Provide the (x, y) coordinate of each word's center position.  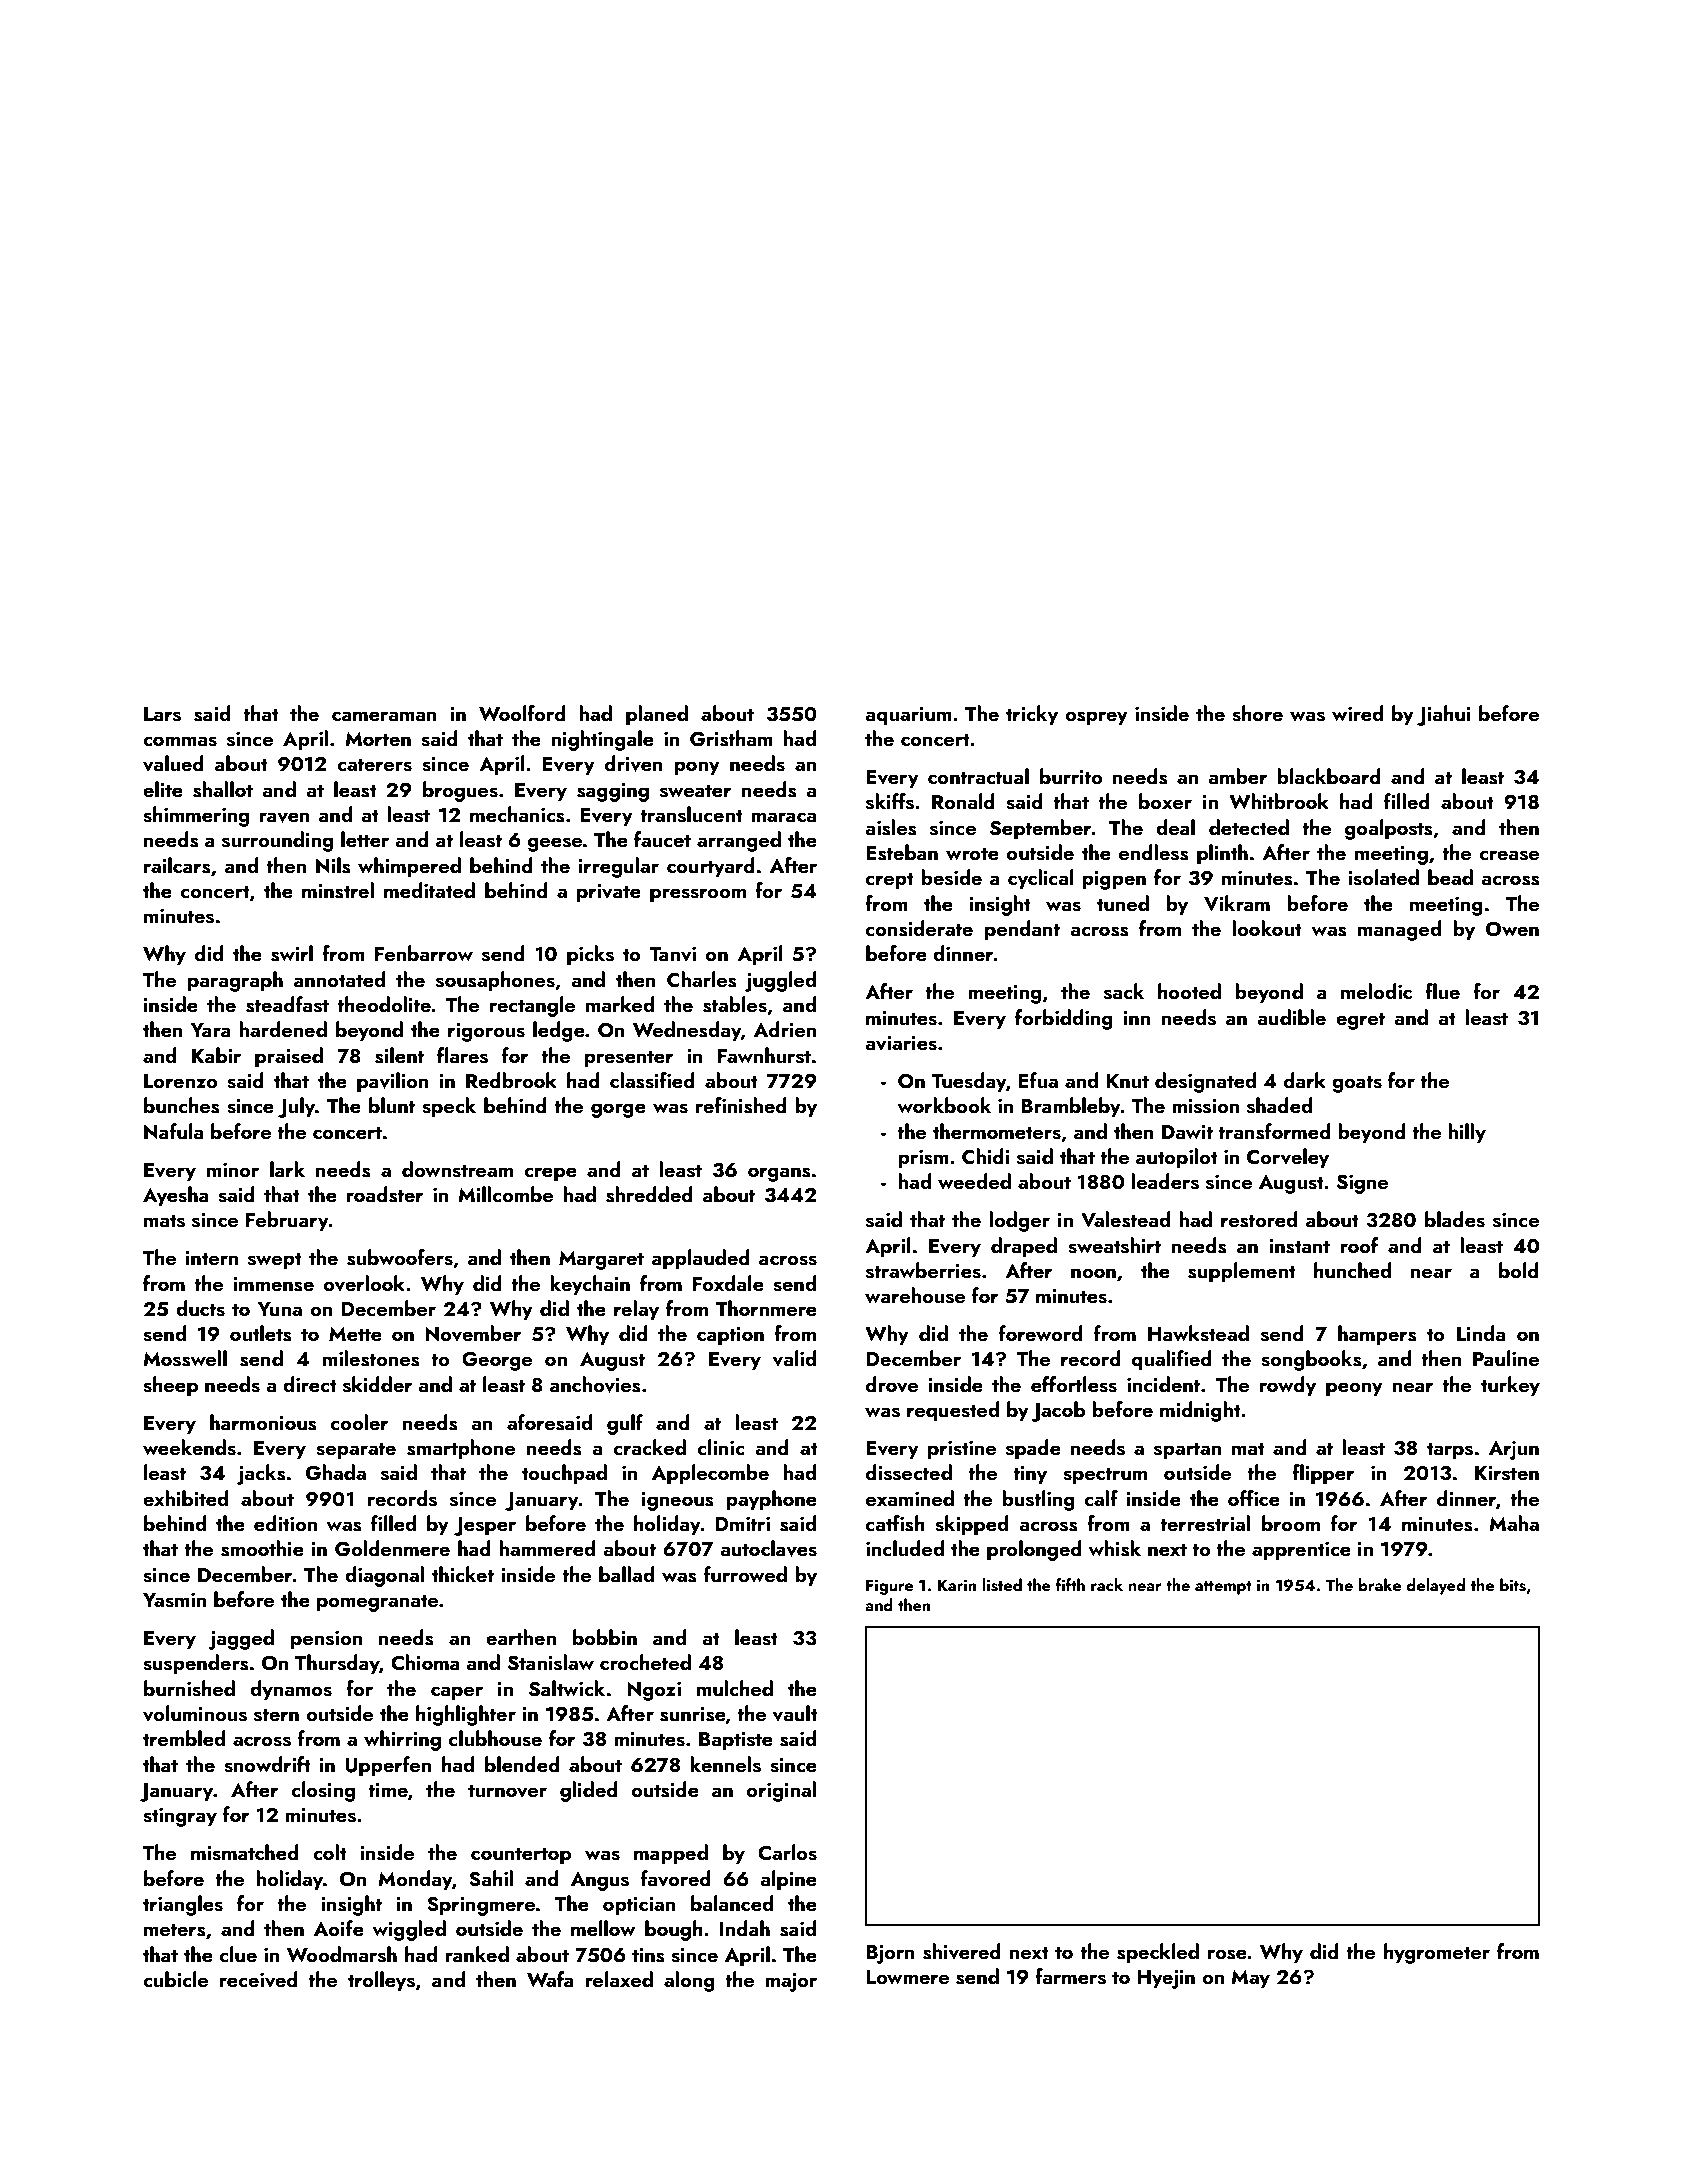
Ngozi (654, 1691)
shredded (649, 1194)
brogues (460, 791)
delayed (1436, 1586)
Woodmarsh (342, 1954)
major (791, 1982)
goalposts (1389, 829)
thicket (463, 1574)
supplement (1242, 1272)
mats (164, 1221)
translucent (691, 814)
